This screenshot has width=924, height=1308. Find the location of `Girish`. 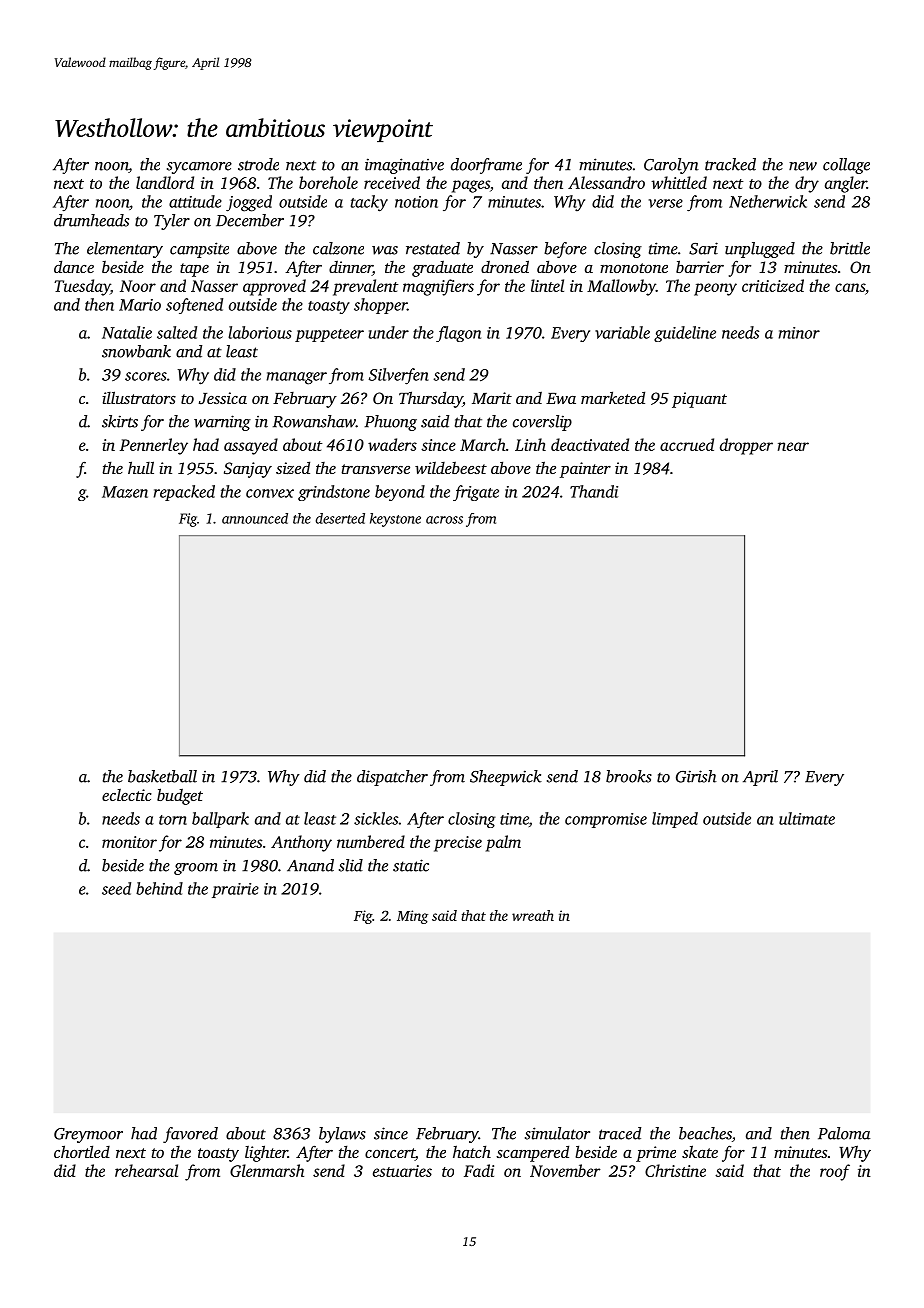

Girish is located at coordinates (696, 776).
